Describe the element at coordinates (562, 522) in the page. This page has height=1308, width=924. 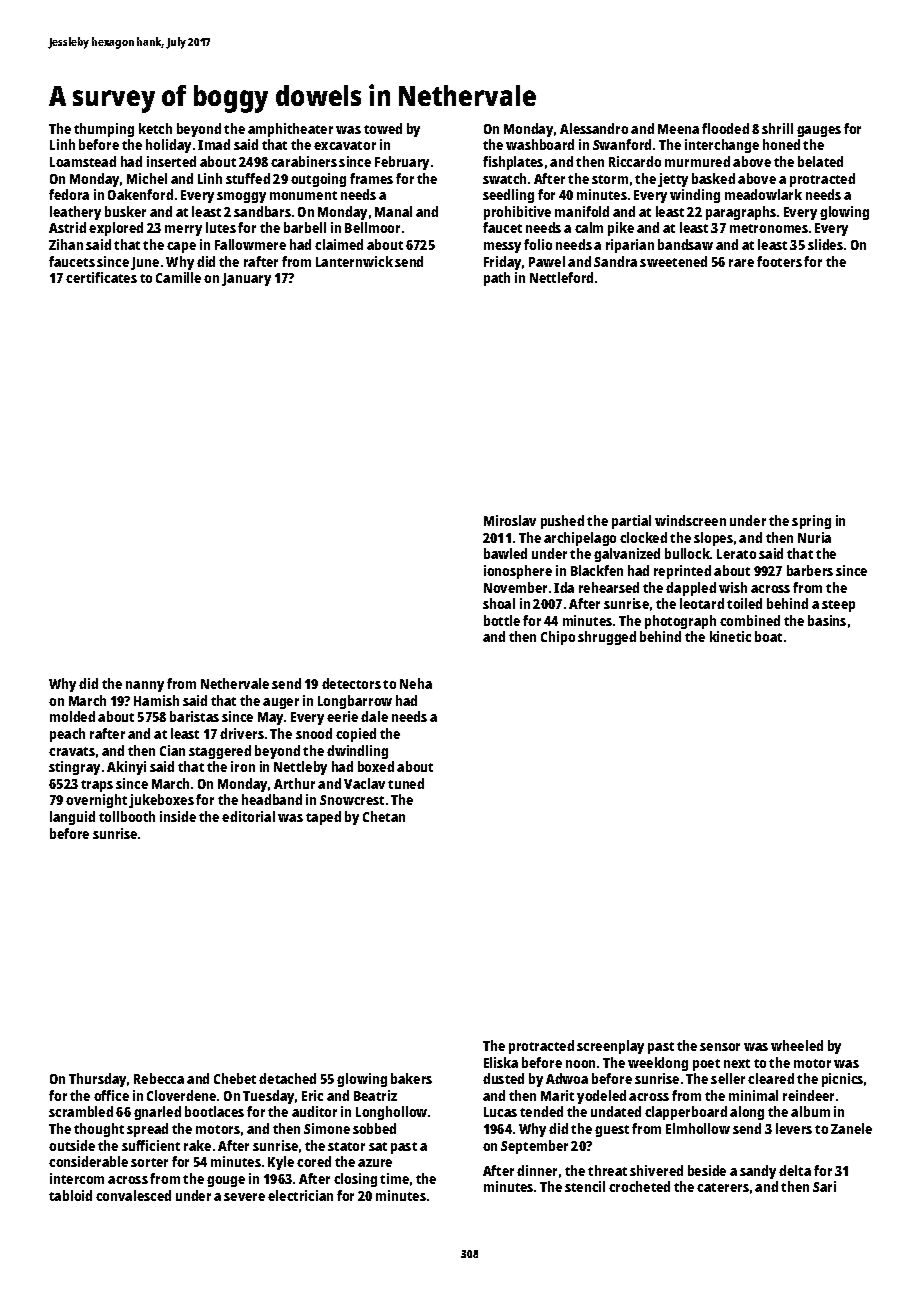
I see `pushed` at that location.
